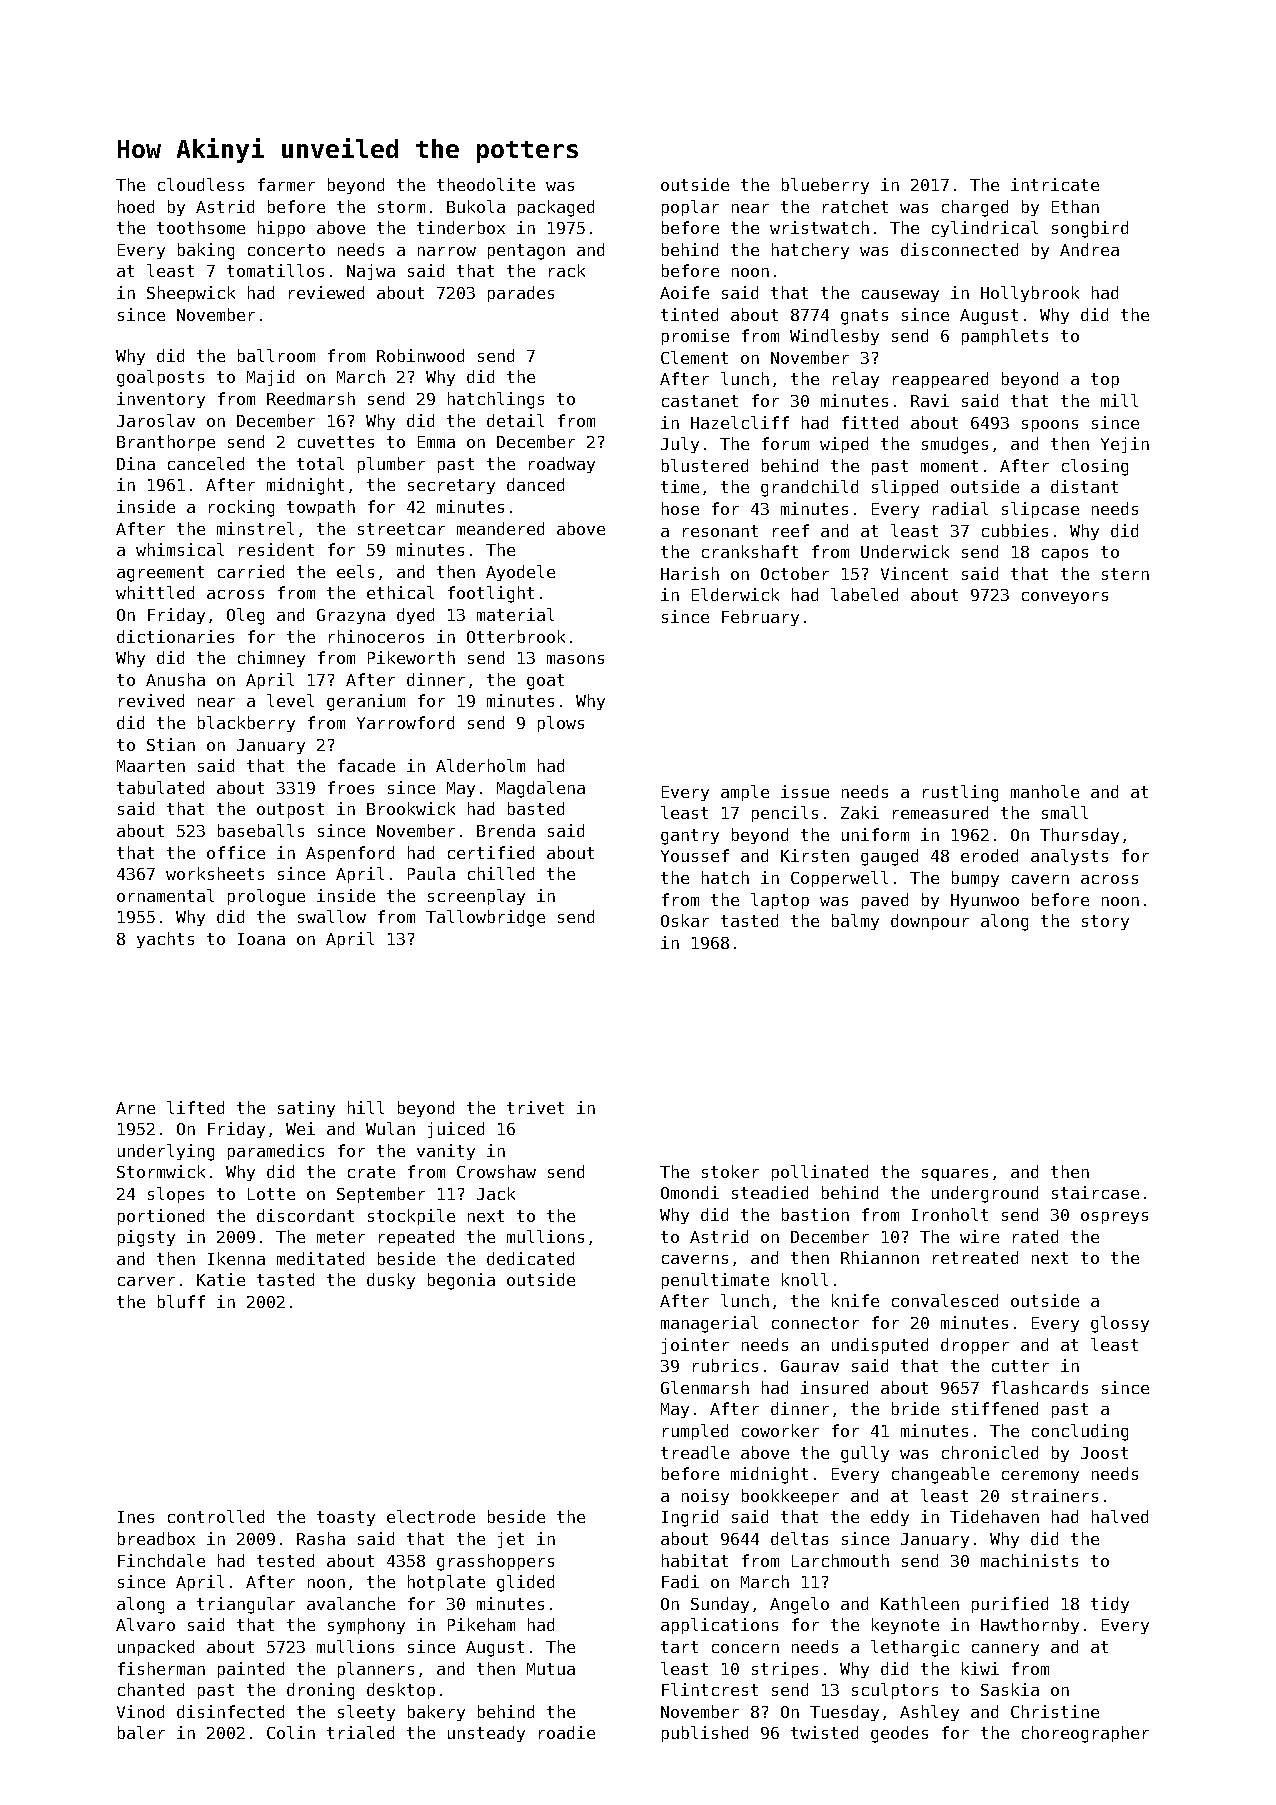  Describe the element at coordinates (575, 659) in the image. I see `masons` at that location.
